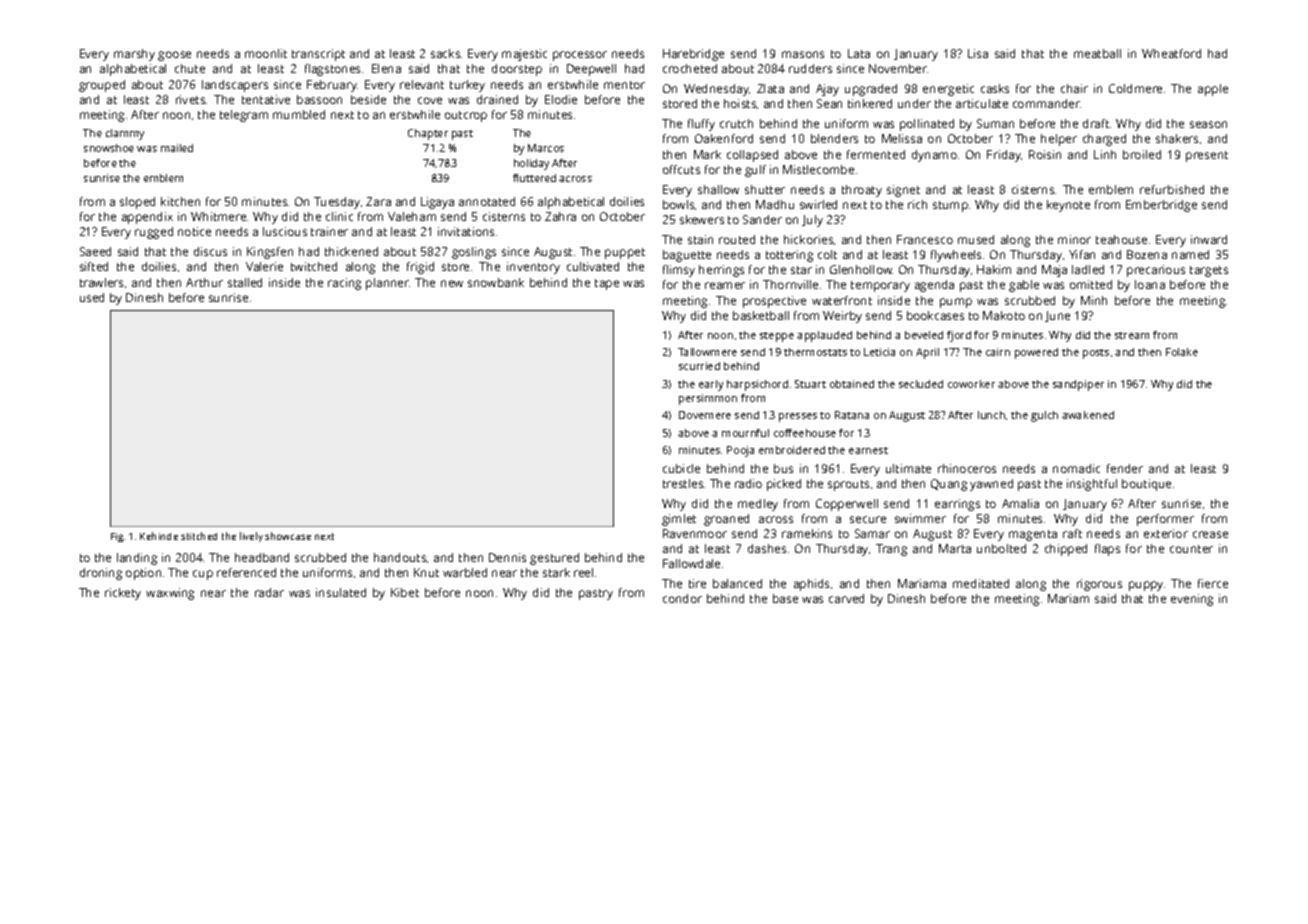 This document has width=1308, height=924. Describe the element at coordinates (422, 84) in the document. I see `relevant` at that location.
